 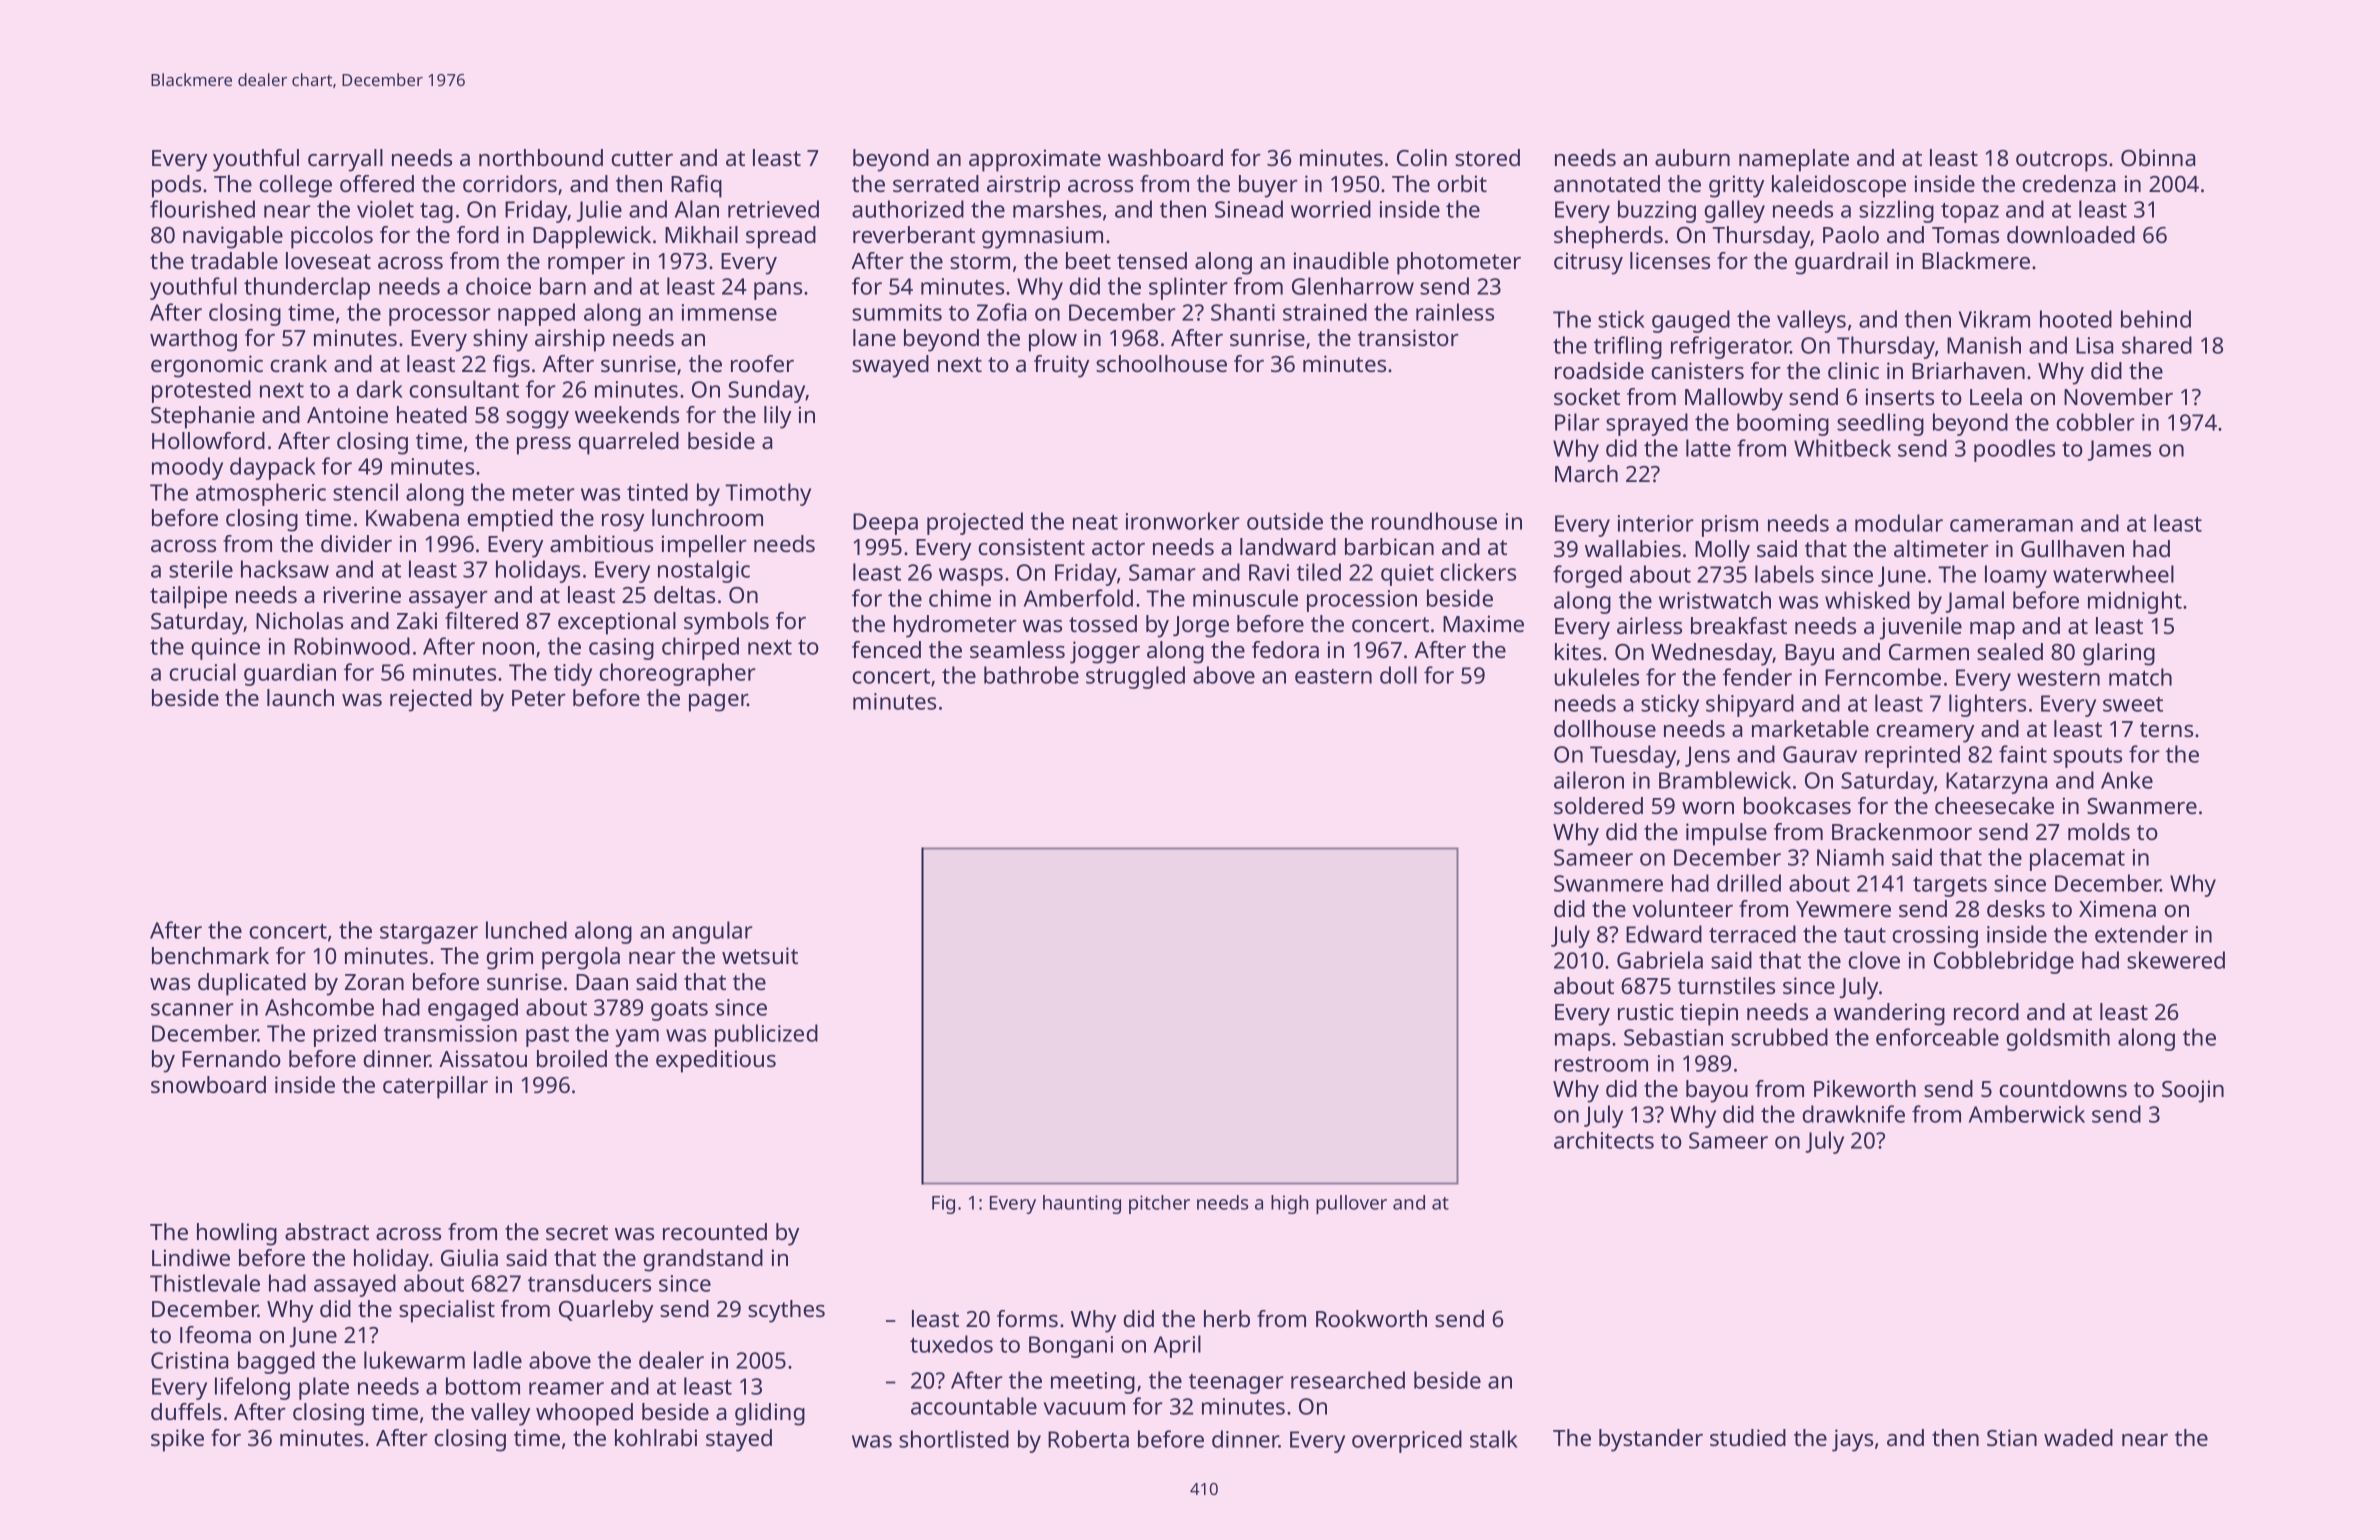 What do you see at coordinates (718, 703) in the image?
I see `pager` at bounding box center [718, 703].
